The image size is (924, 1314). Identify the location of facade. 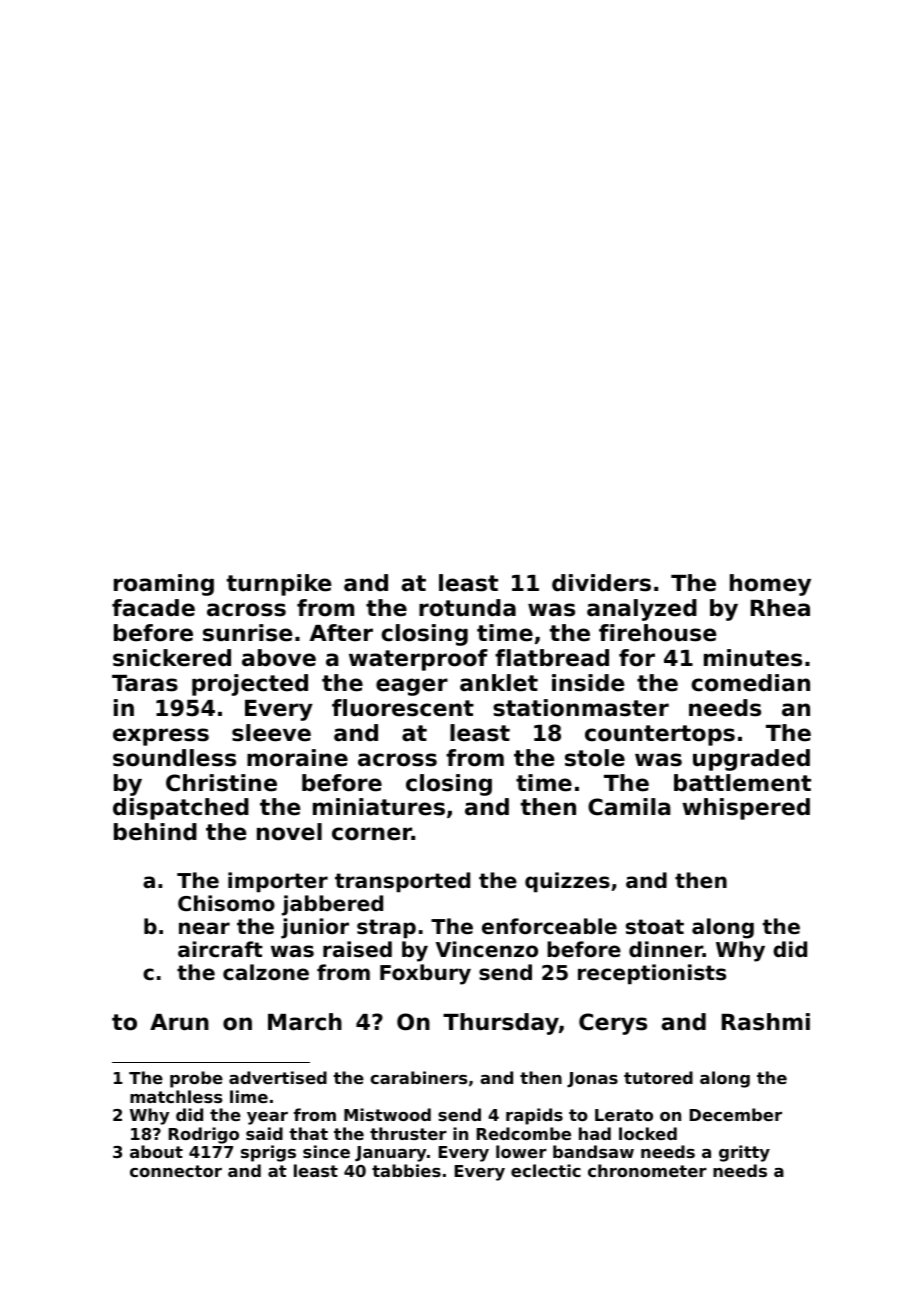
(153, 608).
